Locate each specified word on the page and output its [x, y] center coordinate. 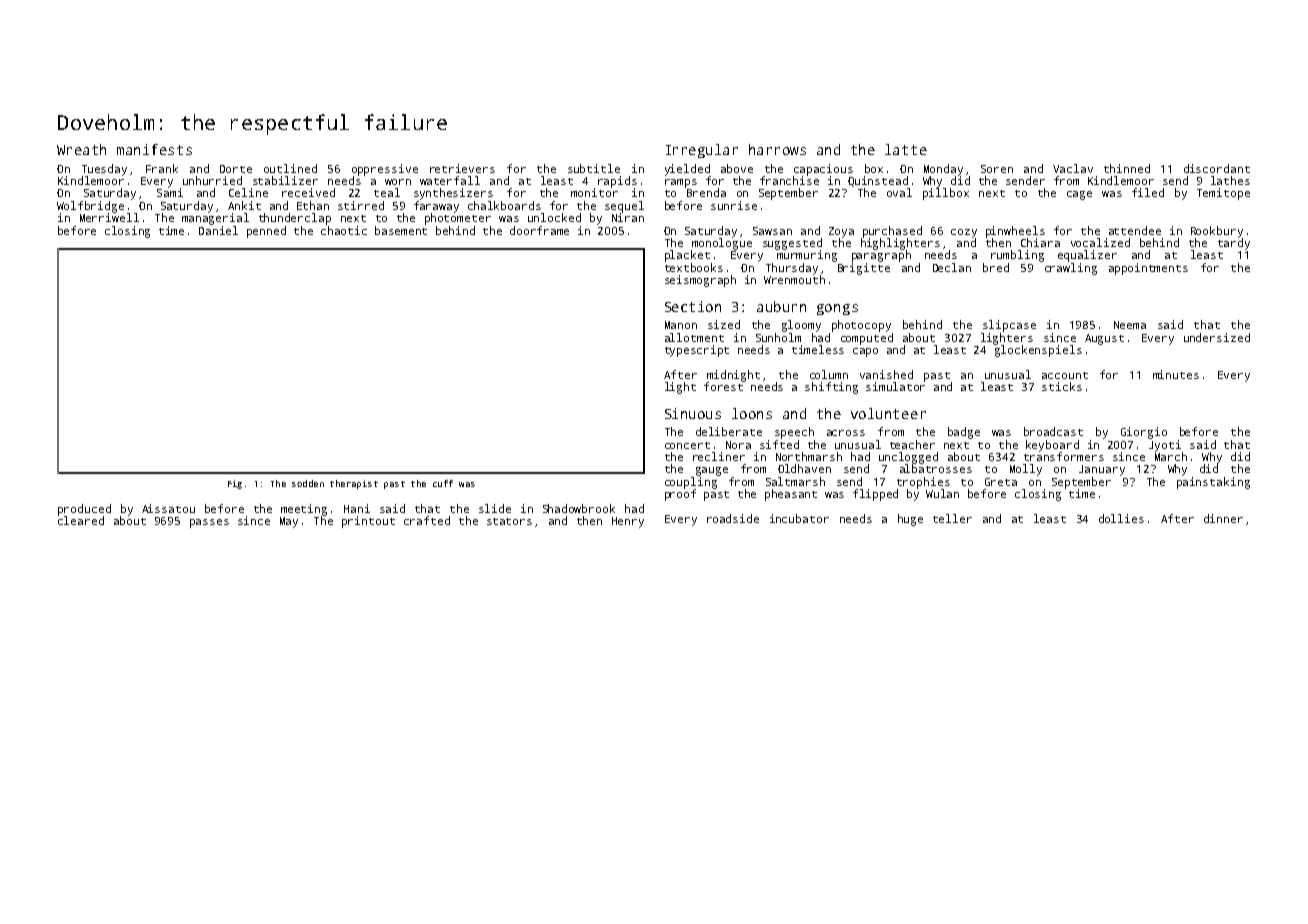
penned [266, 232]
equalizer [1087, 256]
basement [401, 230]
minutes [1176, 374]
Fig [235, 484]
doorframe [539, 230]
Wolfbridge [90, 207]
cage [1079, 195]
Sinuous [693, 413]
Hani [357, 508]
